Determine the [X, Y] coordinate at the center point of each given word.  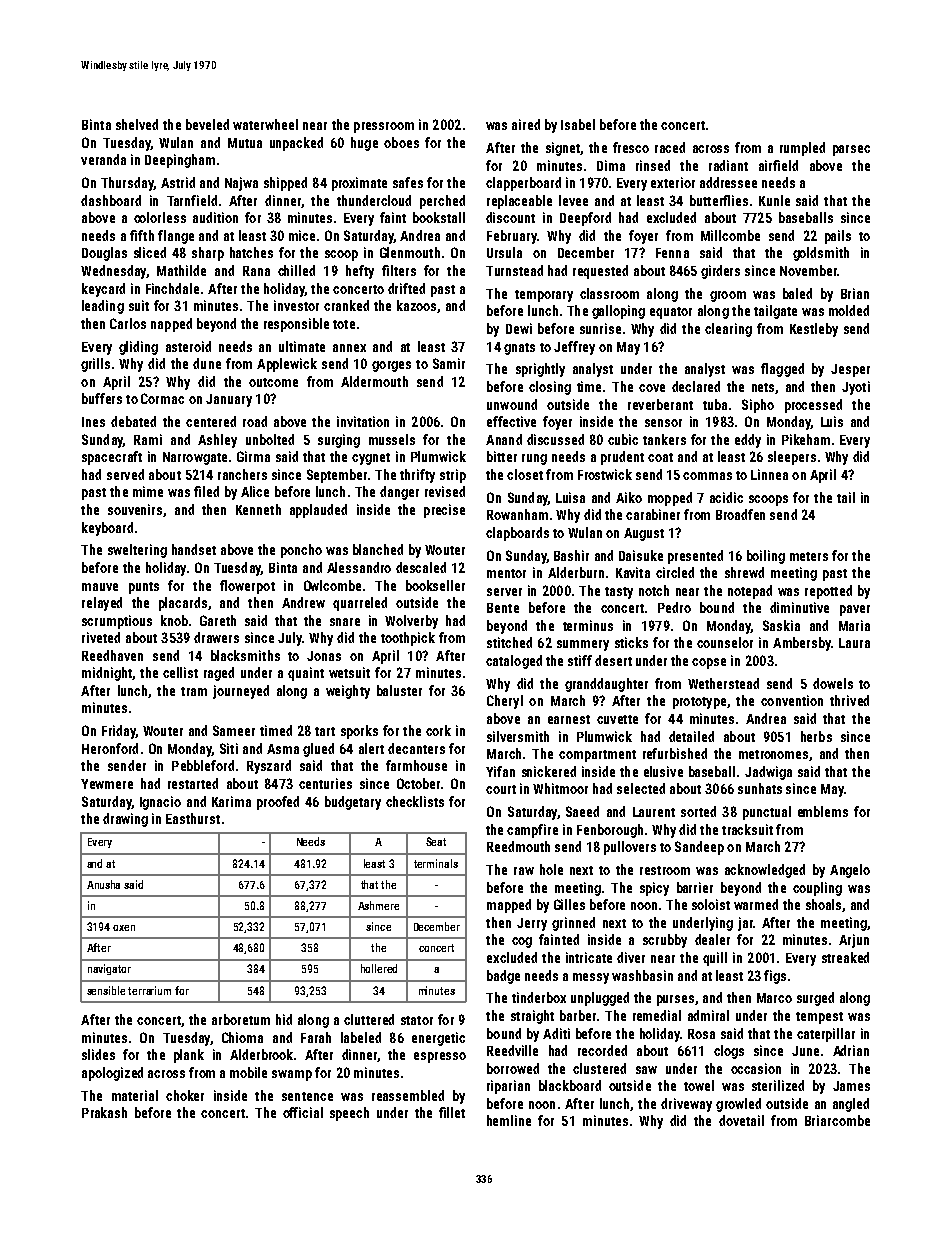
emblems [823, 811]
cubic [623, 439]
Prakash [104, 1112]
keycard [103, 290]
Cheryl [505, 702]
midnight [107, 674]
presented [695, 557]
